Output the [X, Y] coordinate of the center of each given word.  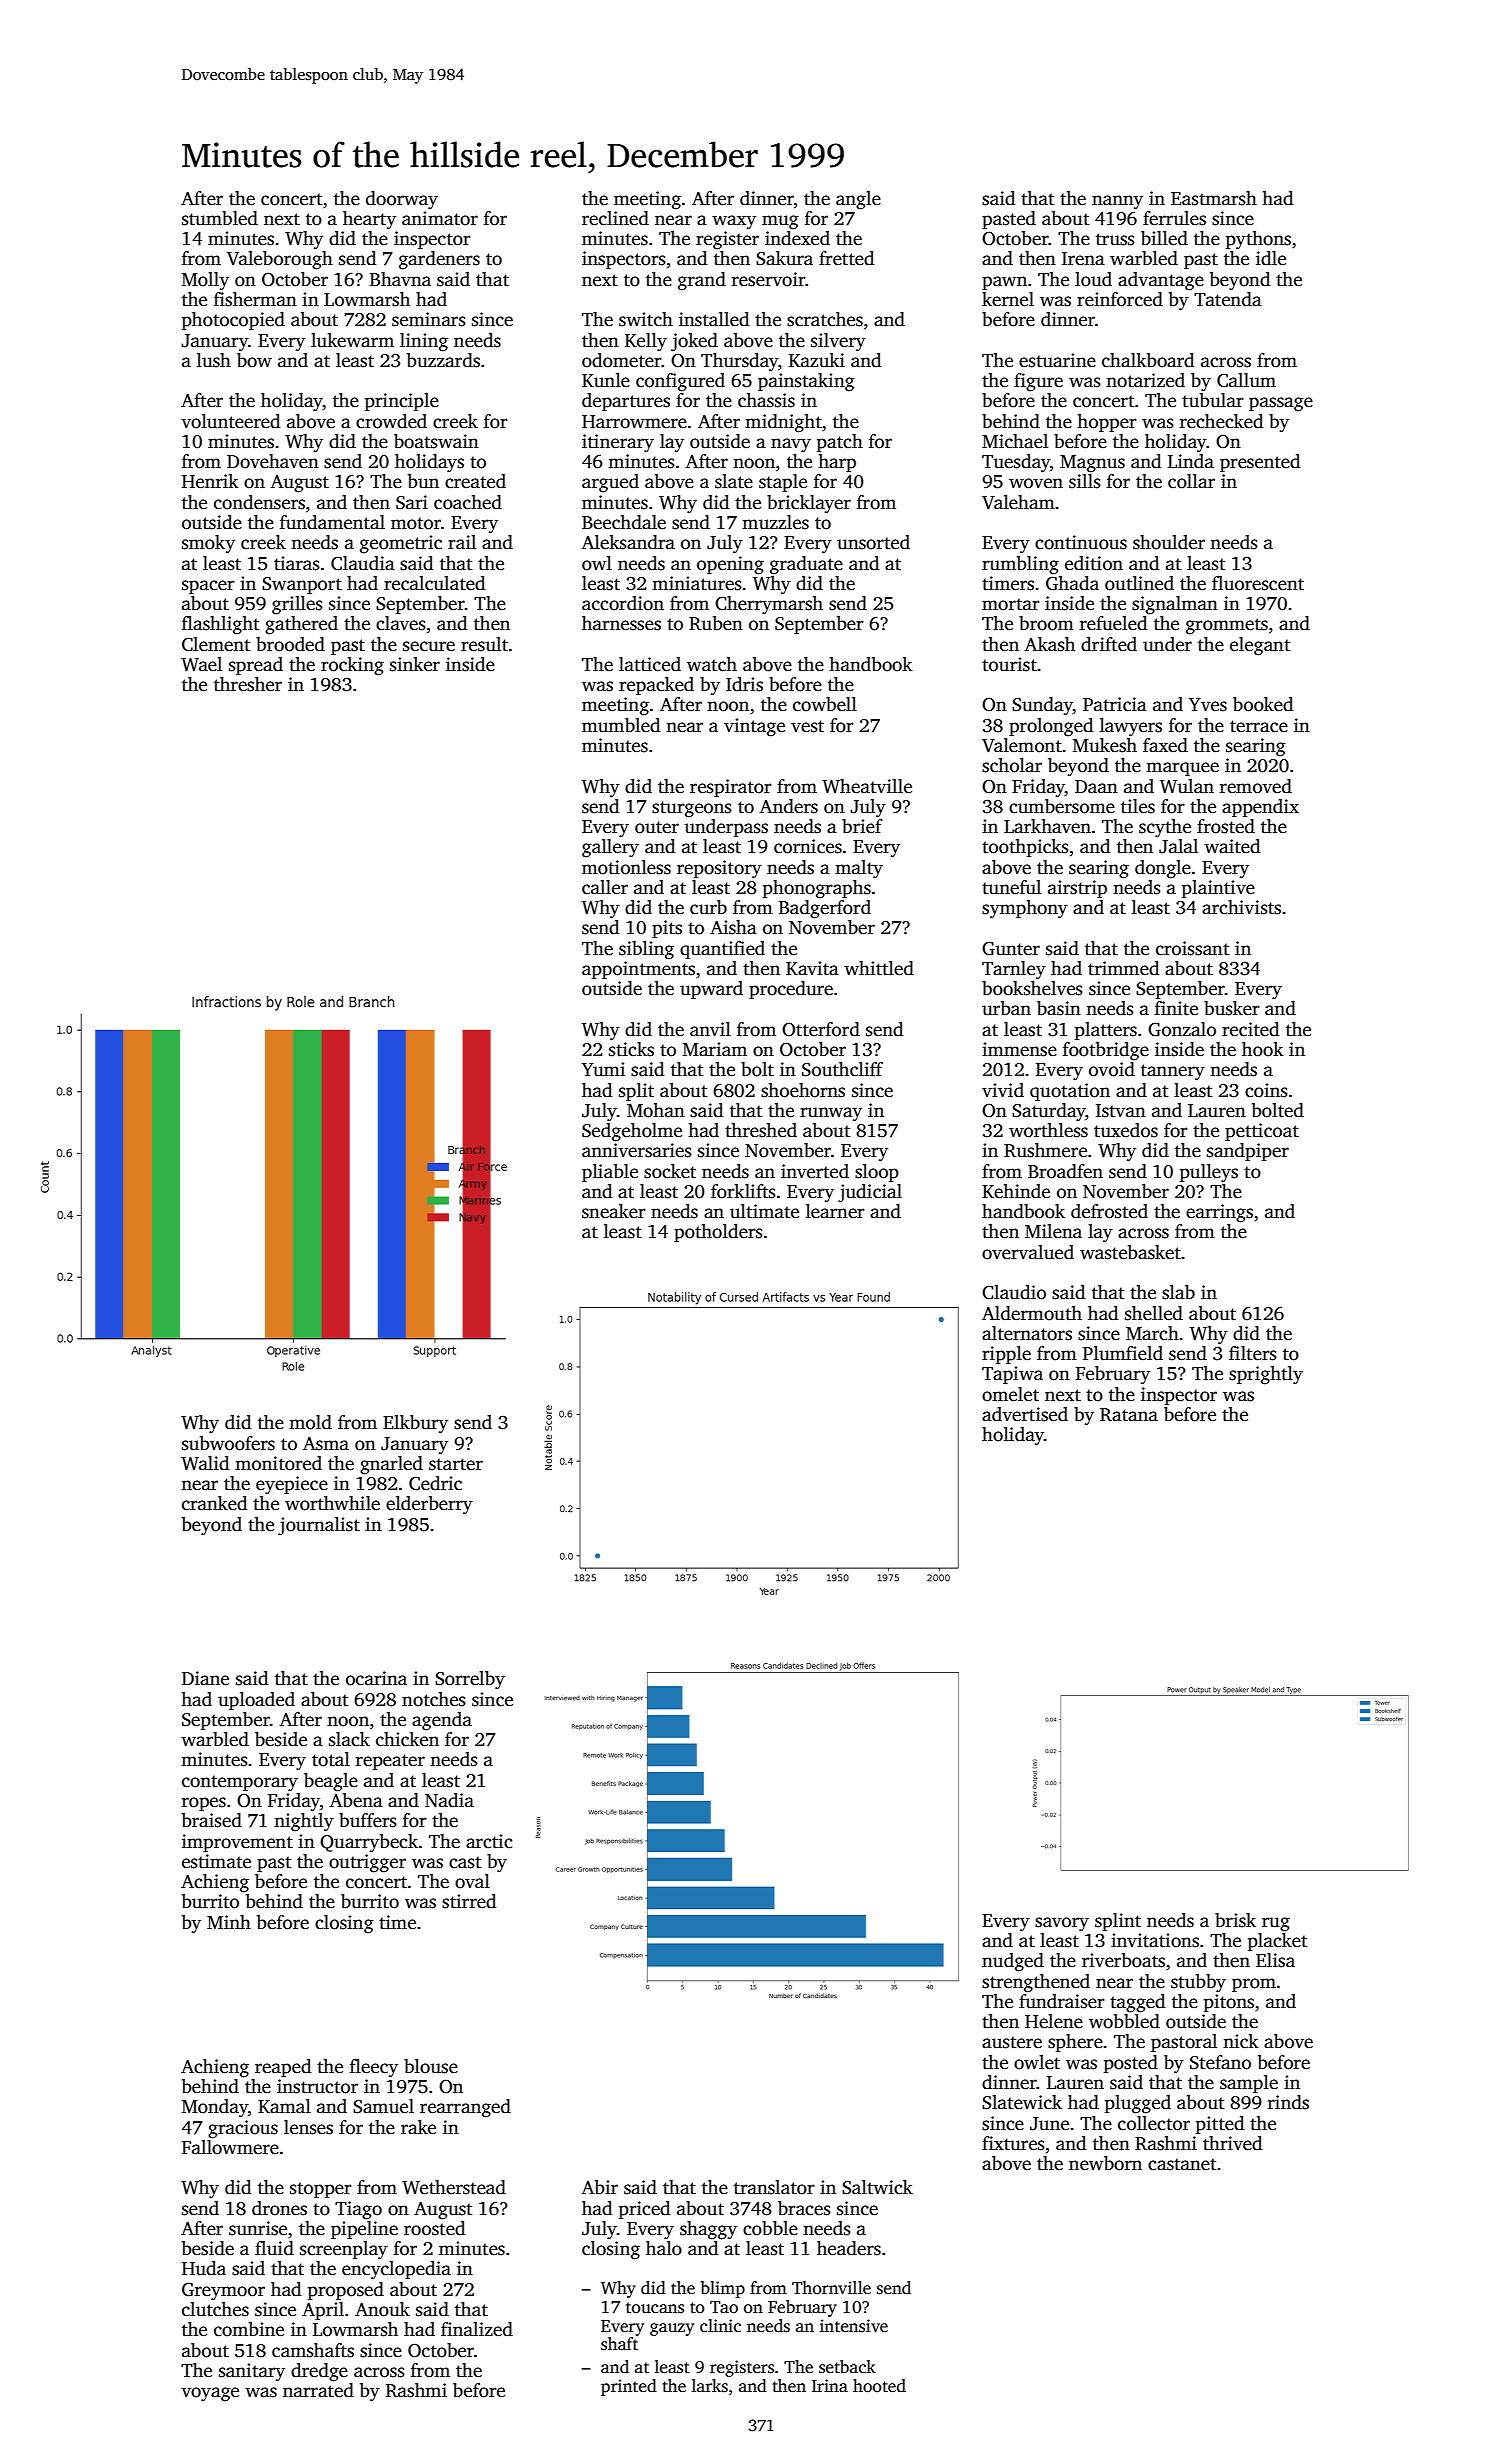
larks [710, 2386]
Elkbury [415, 1424]
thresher [248, 684]
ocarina [376, 1678]
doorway [402, 200]
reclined [615, 218]
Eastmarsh [1214, 198]
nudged [1013, 1962]
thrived [1232, 2143]
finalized [477, 2329]
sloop [877, 1173]
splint [1118, 1922]
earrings [1219, 1213]
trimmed [1123, 968]
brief [862, 826]
